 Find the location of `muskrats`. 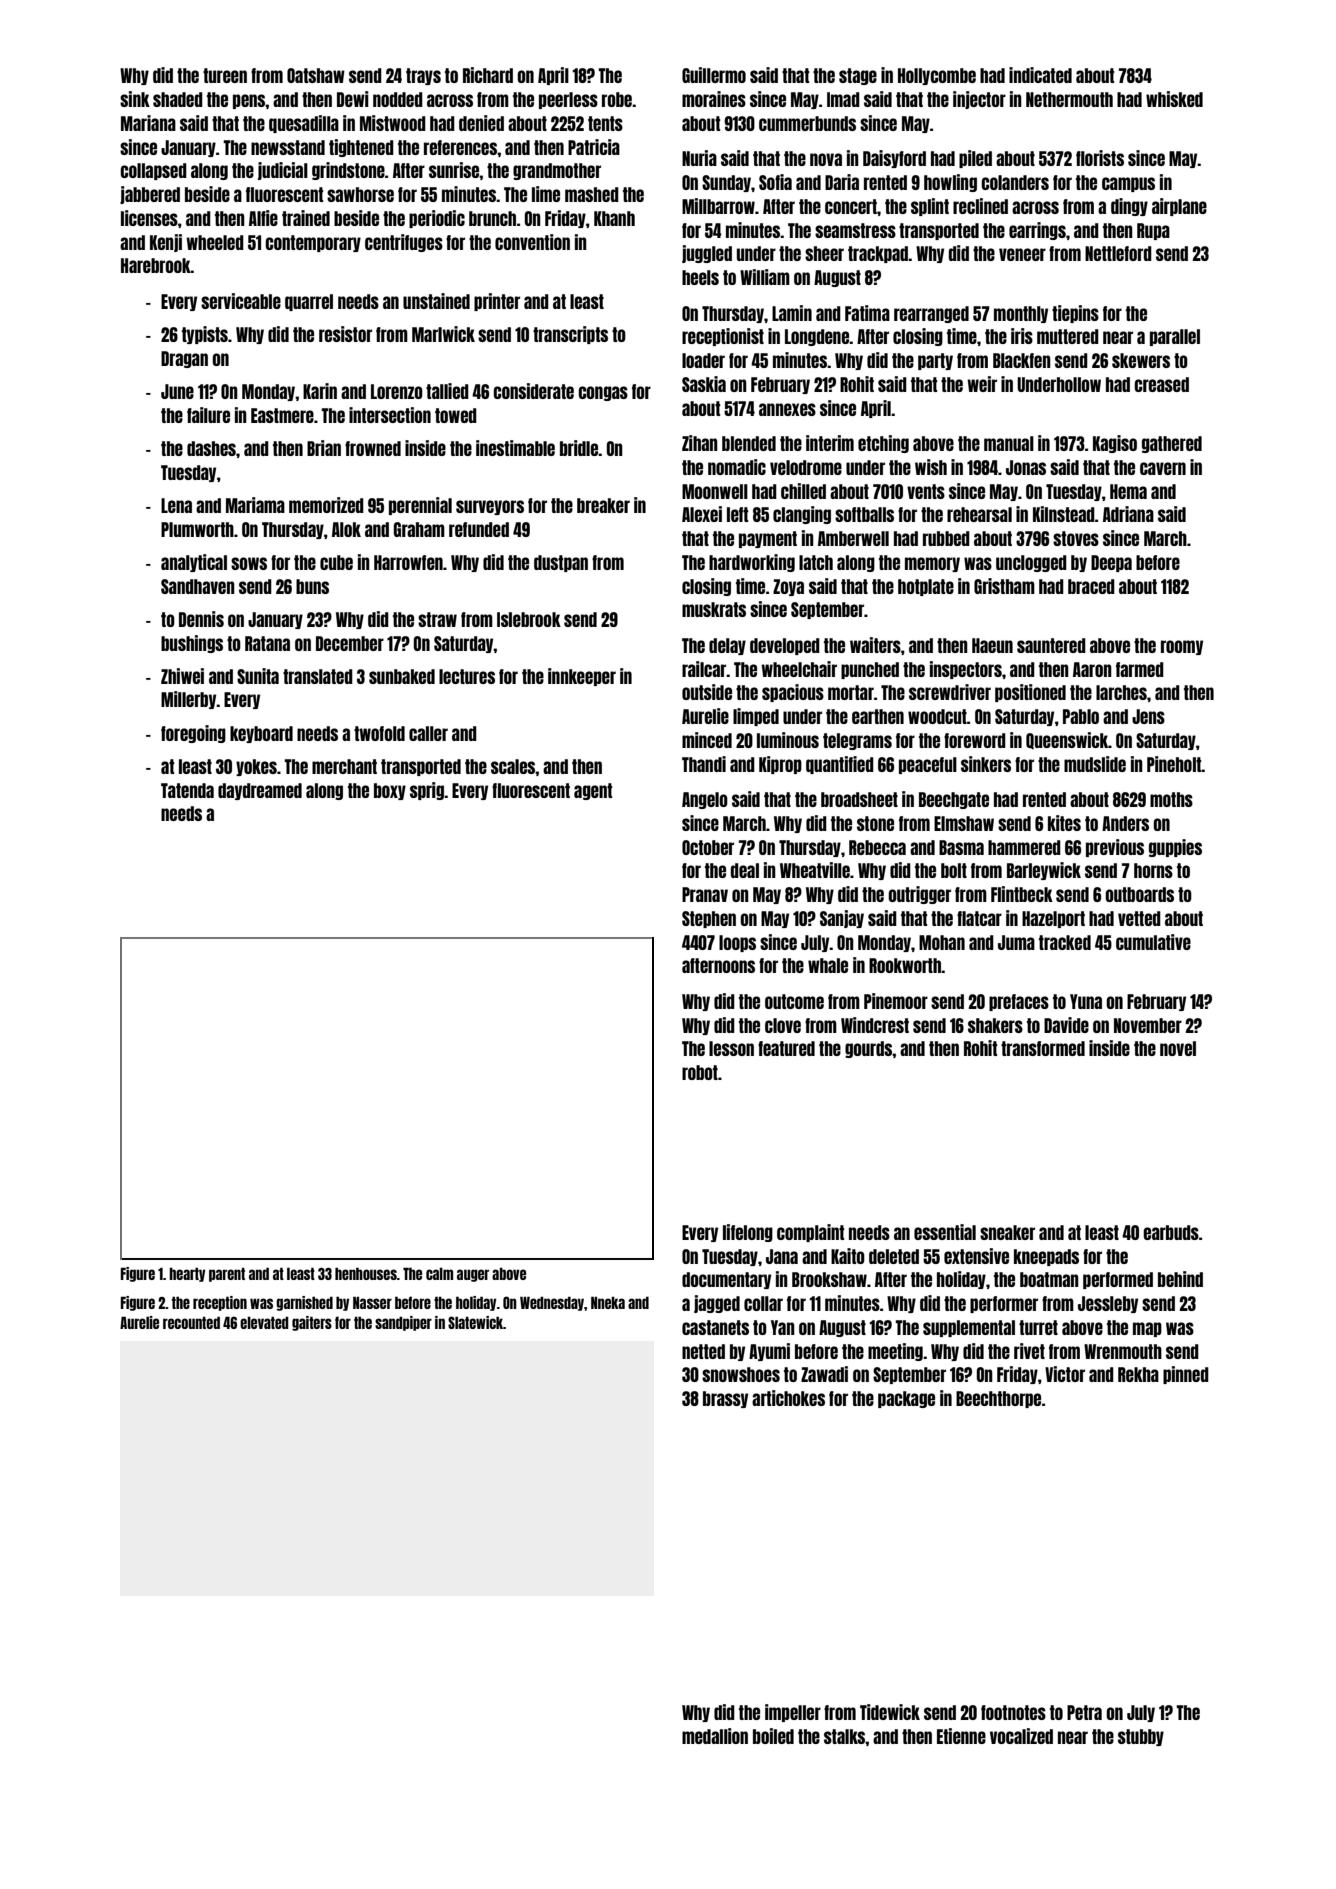

muskrats is located at coordinates (714, 609).
